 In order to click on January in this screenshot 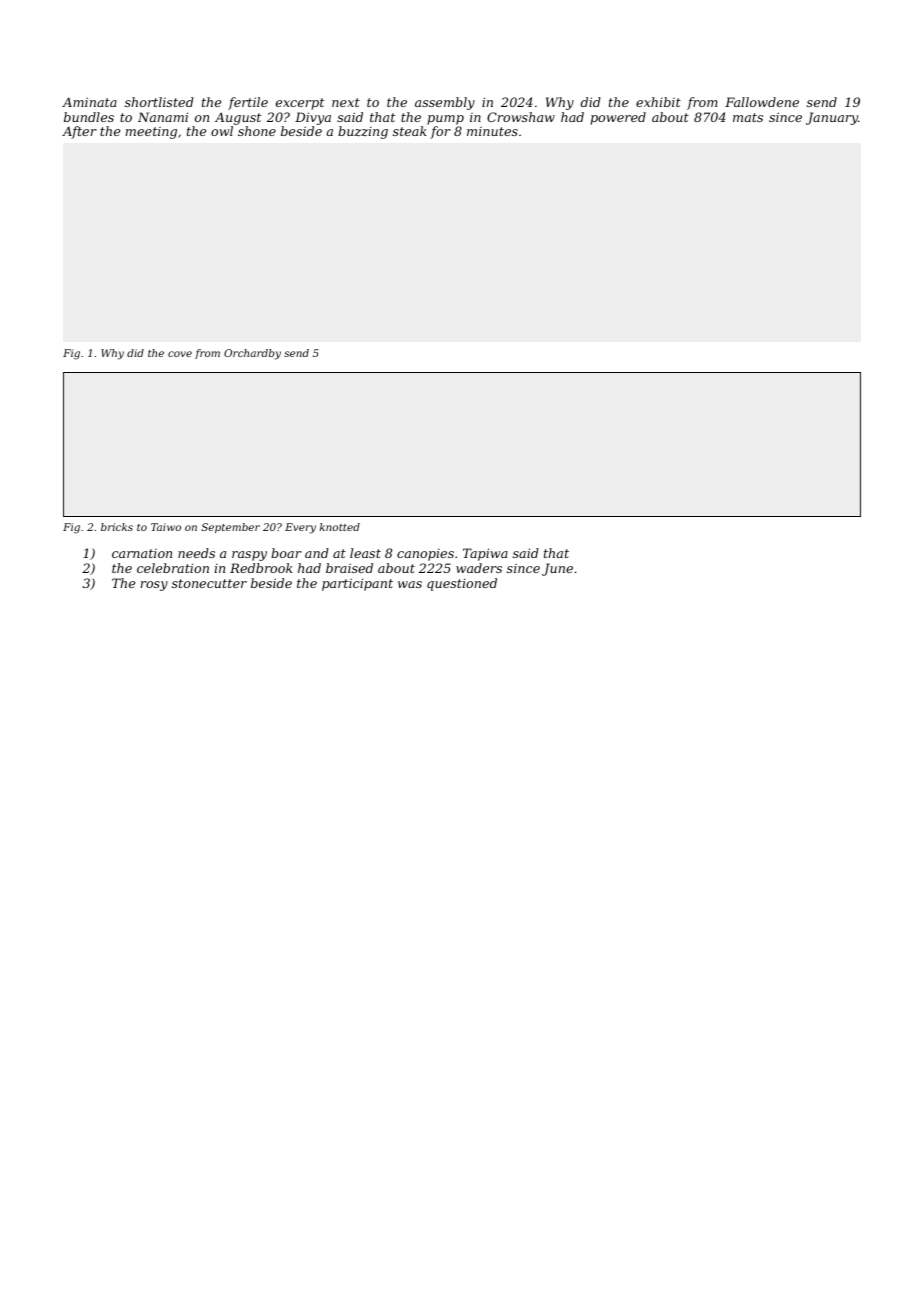, I will do `click(832, 118)`.
